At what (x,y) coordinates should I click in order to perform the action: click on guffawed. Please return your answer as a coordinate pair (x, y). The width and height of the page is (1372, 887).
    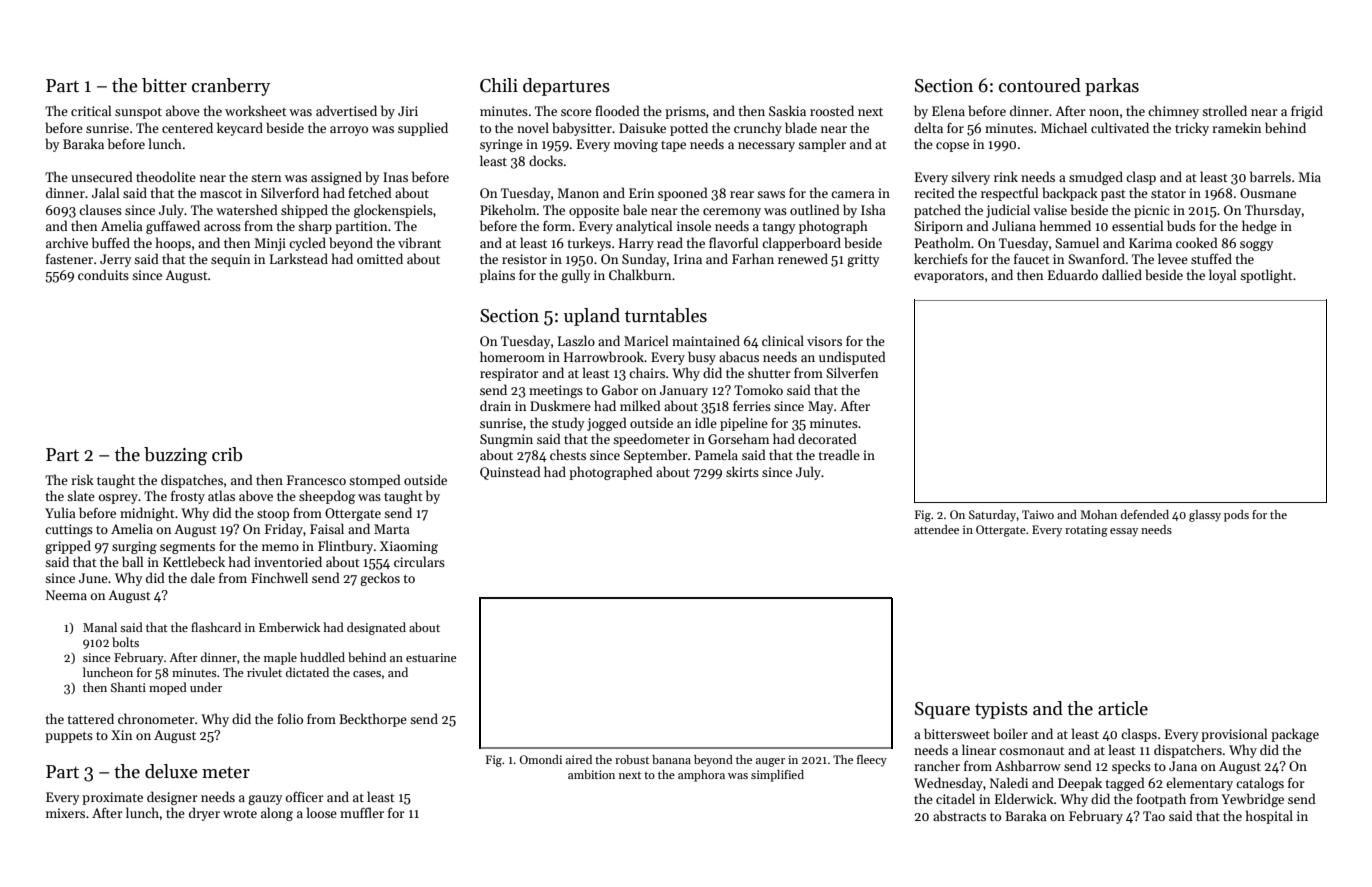
    Looking at the image, I should click on (173, 227).
